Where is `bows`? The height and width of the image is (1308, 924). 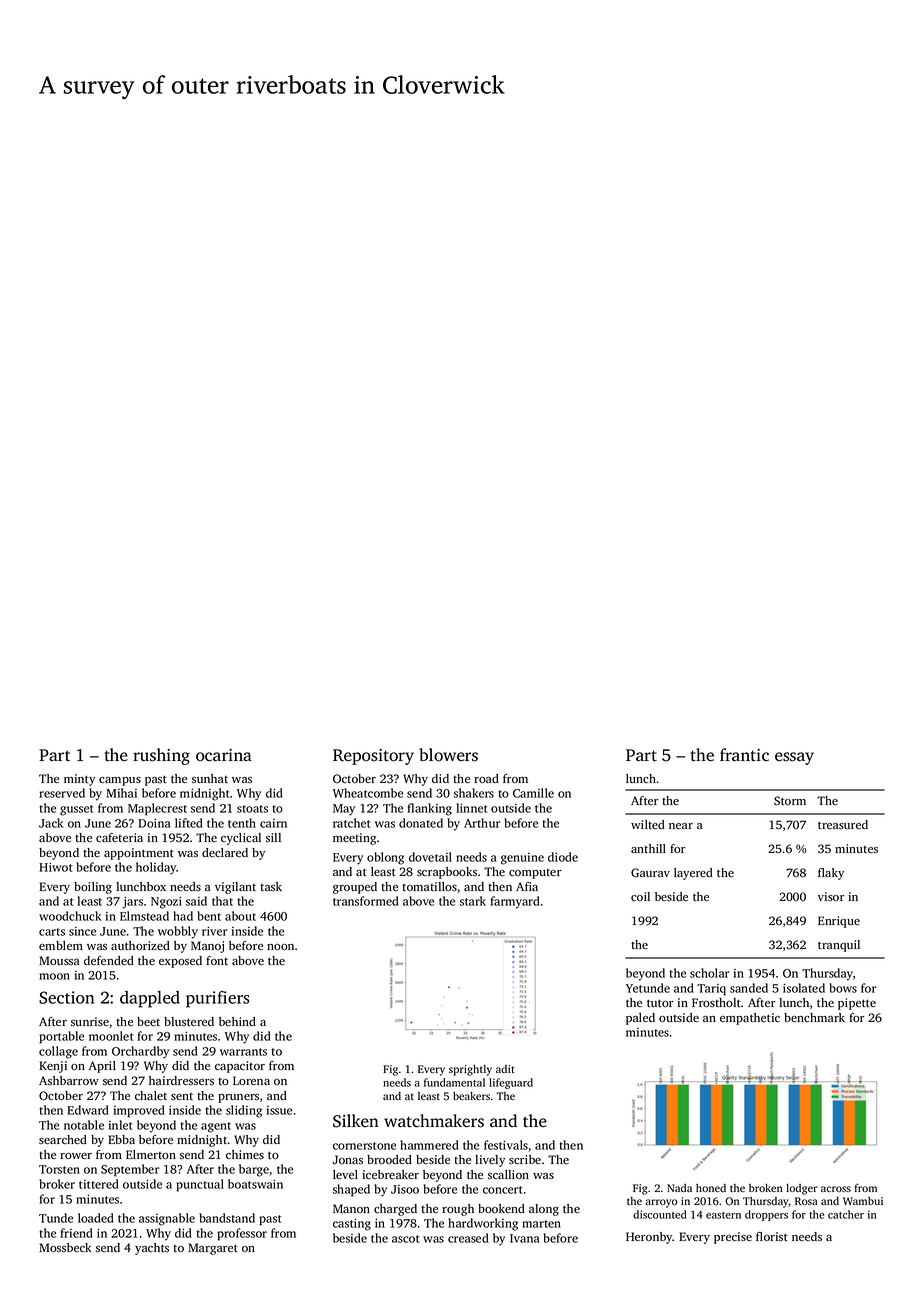
bows is located at coordinates (843, 988).
